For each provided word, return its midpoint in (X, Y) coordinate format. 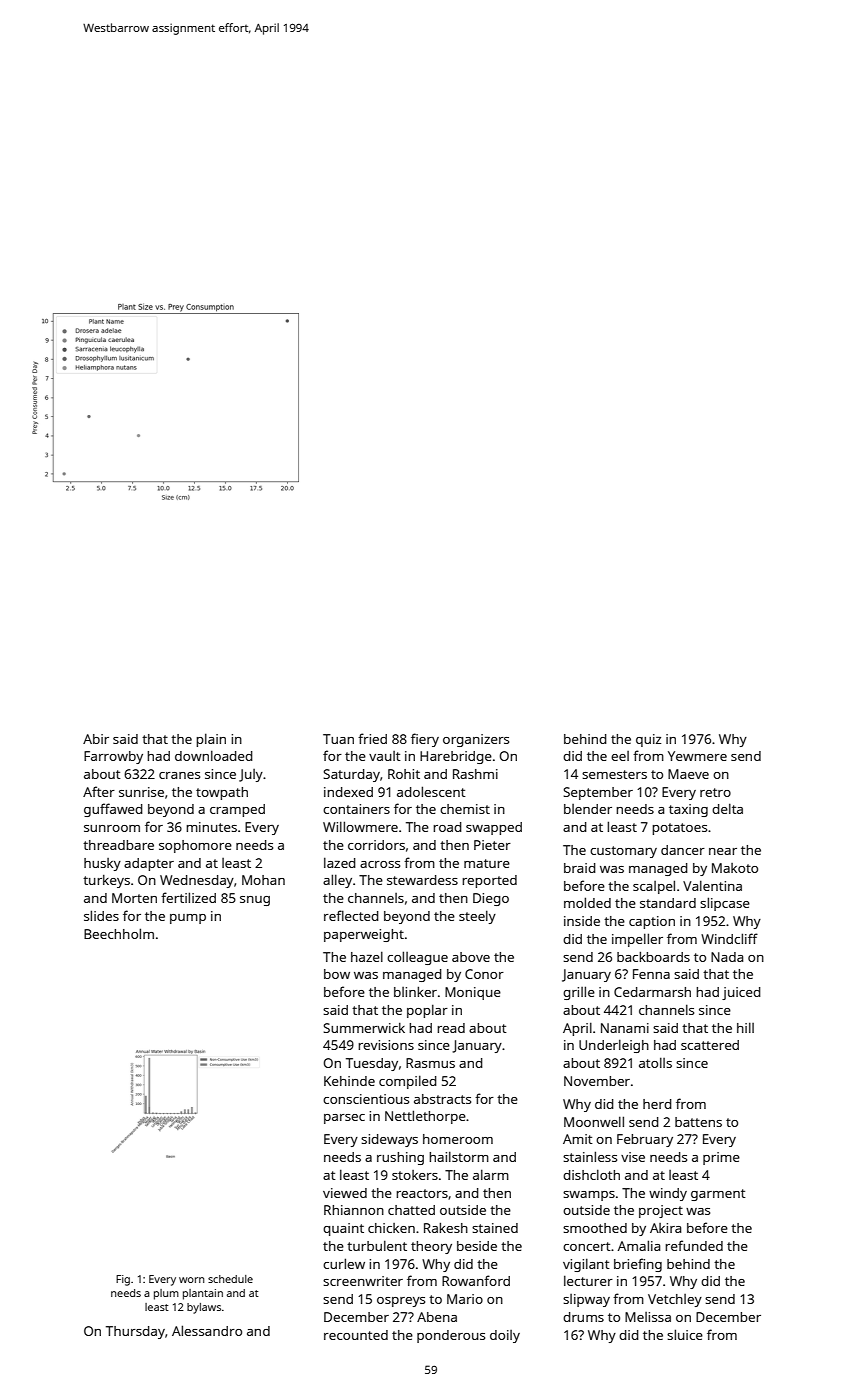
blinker (415, 992)
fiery (425, 740)
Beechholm (119, 933)
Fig (123, 1280)
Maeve (688, 774)
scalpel (654, 887)
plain (211, 740)
